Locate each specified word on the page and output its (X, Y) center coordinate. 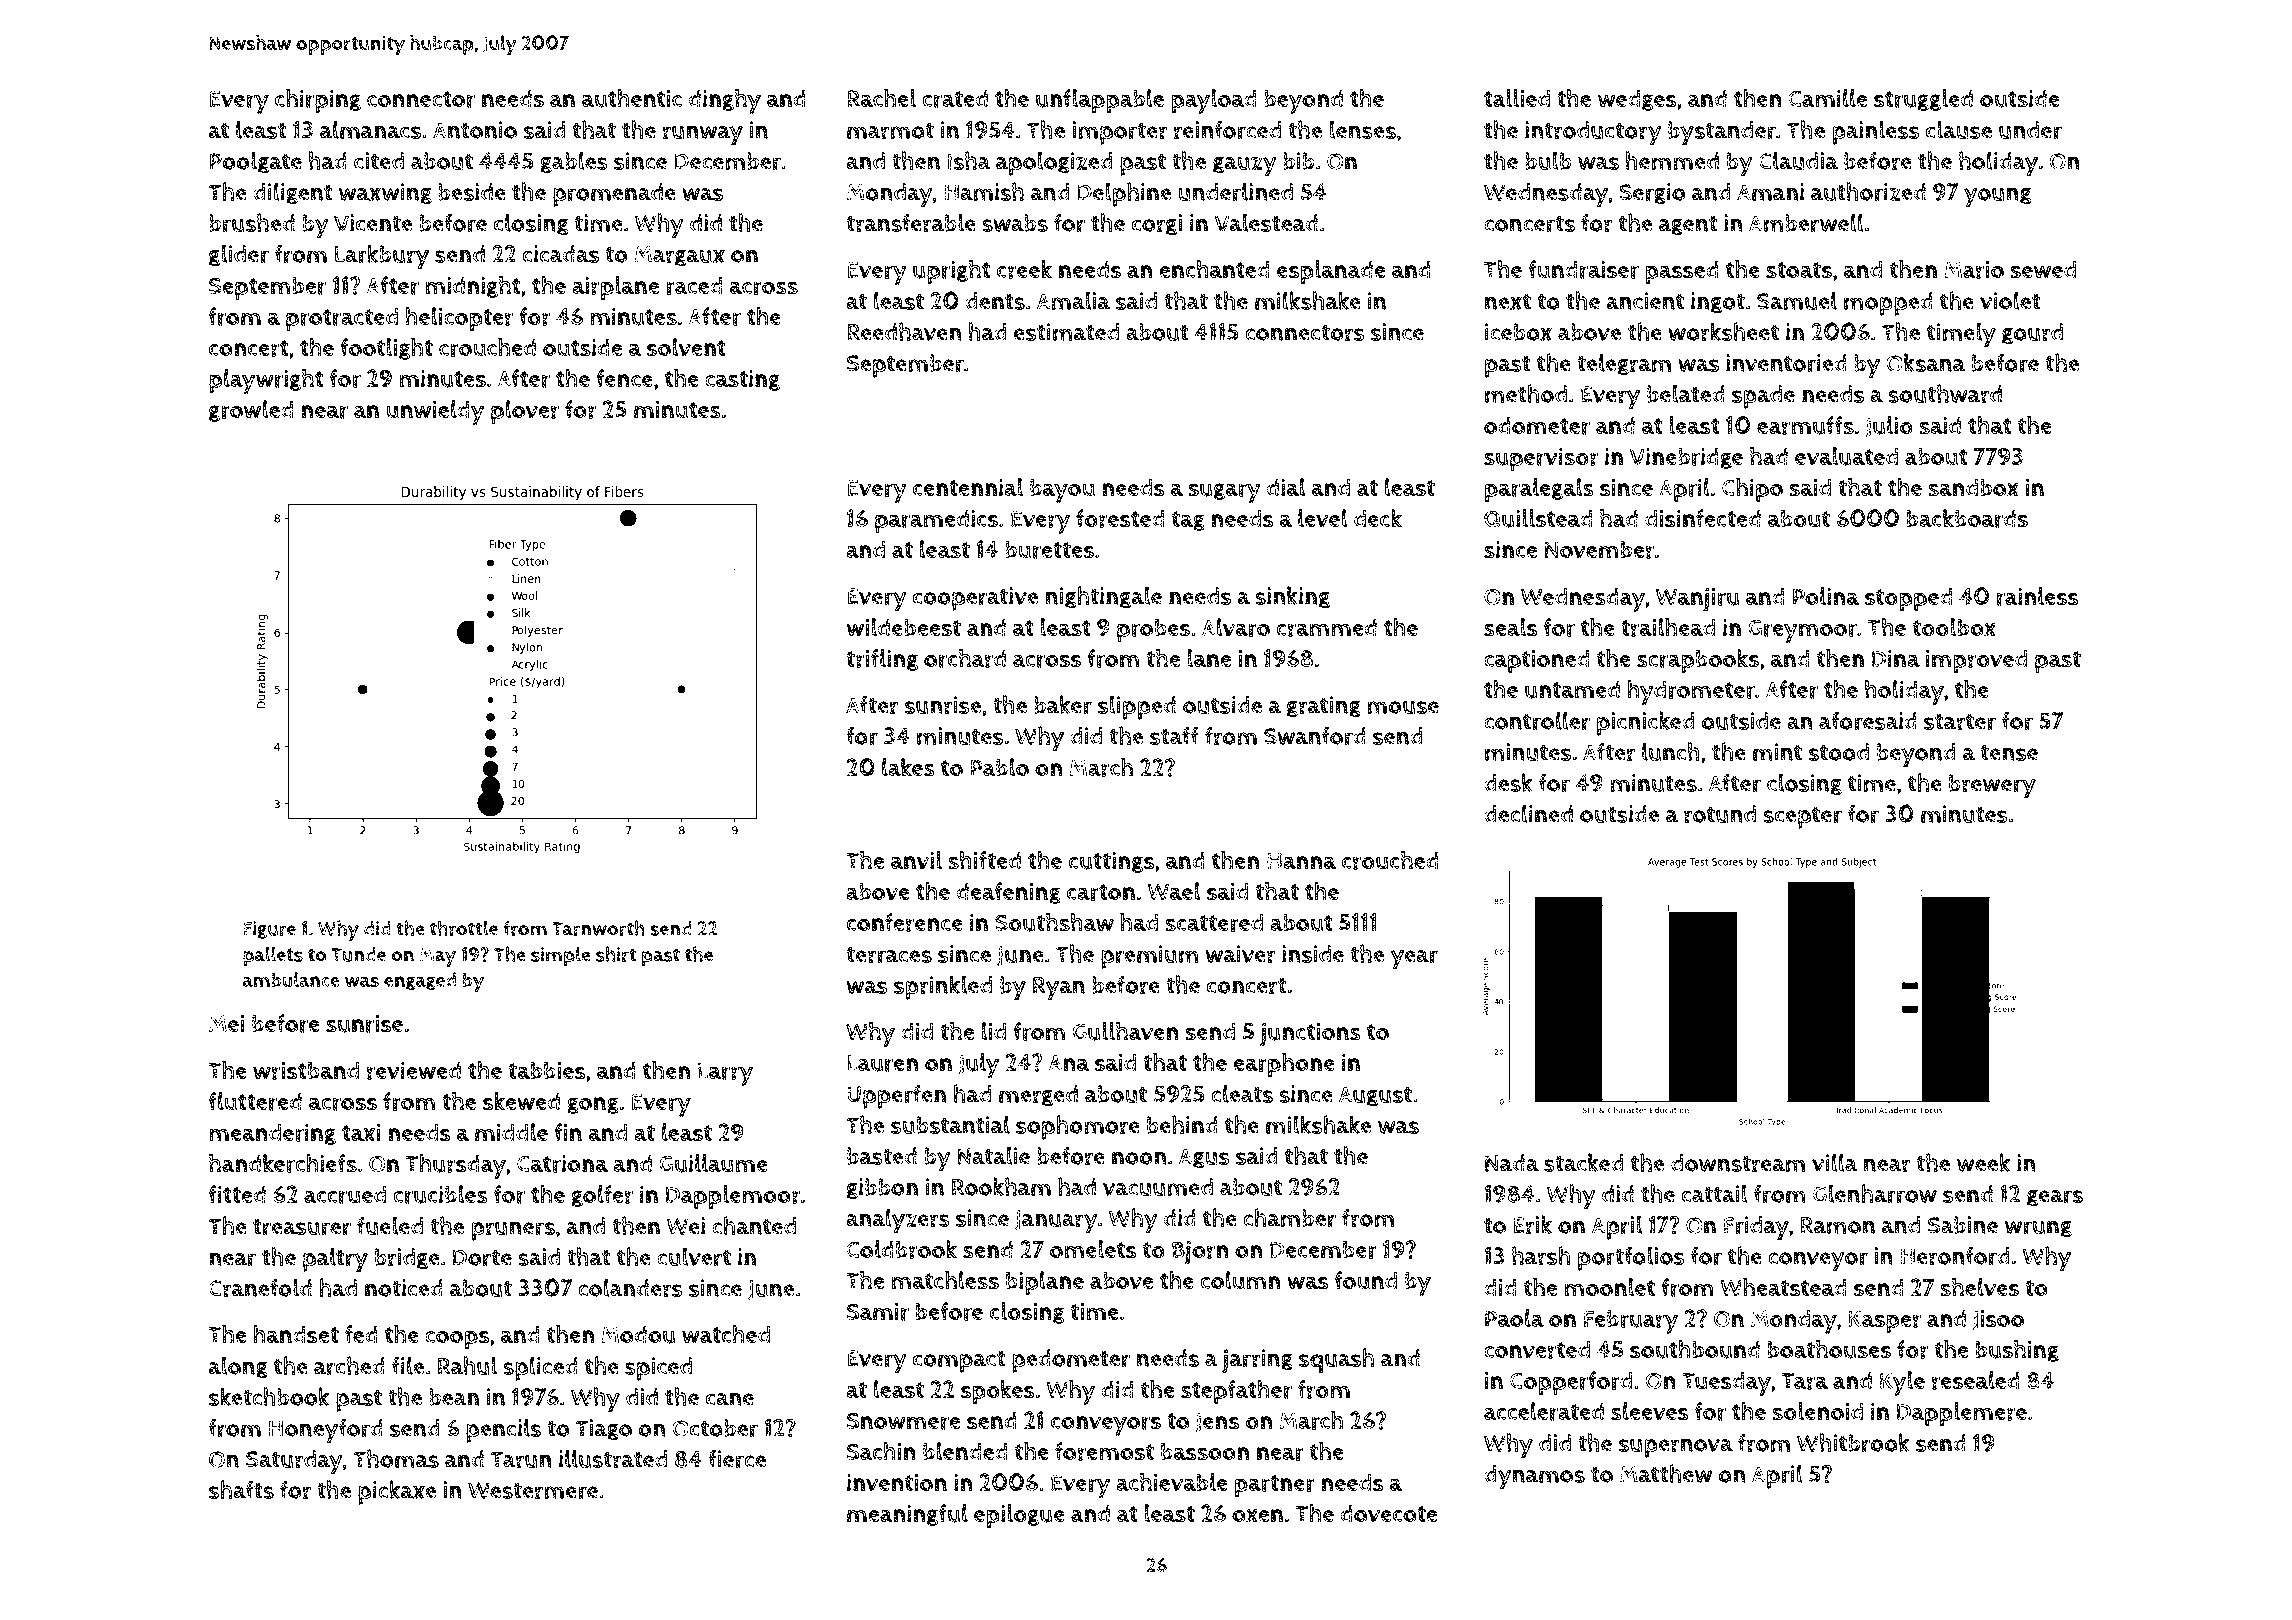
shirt (616, 954)
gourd (2032, 334)
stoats (1799, 270)
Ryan (1059, 988)
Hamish (984, 191)
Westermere (533, 1491)
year (1414, 960)
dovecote (1388, 1513)
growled (251, 411)
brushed (252, 223)
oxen (1257, 1515)
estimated (1066, 332)
